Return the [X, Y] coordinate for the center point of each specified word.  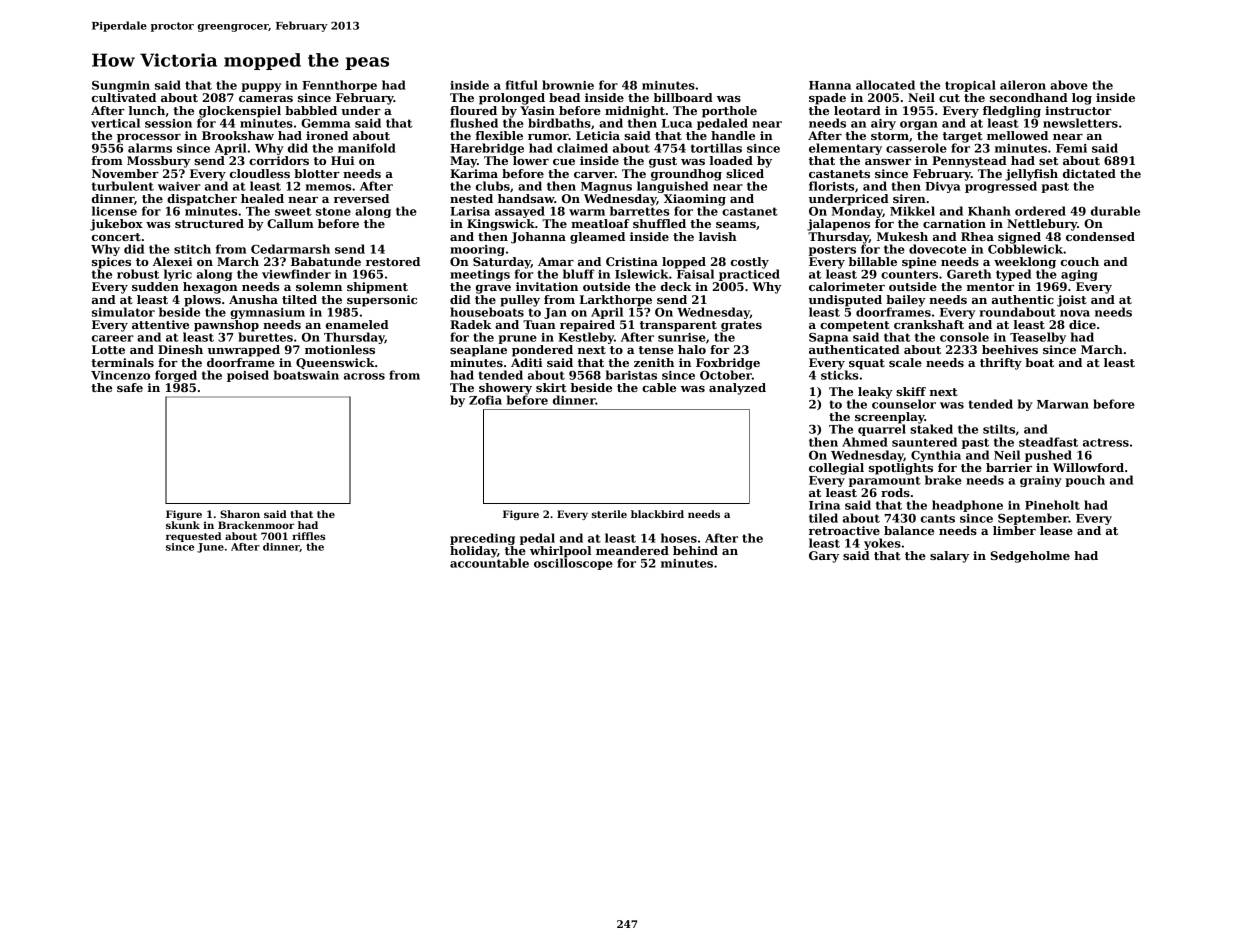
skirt [551, 387]
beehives [1010, 349]
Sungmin [121, 86]
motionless [340, 349]
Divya [942, 187]
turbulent [123, 186]
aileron [1023, 85]
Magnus [606, 187]
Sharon [240, 514]
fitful [521, 85]
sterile [609, 514]
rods [895, 492]
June [210, 548]
